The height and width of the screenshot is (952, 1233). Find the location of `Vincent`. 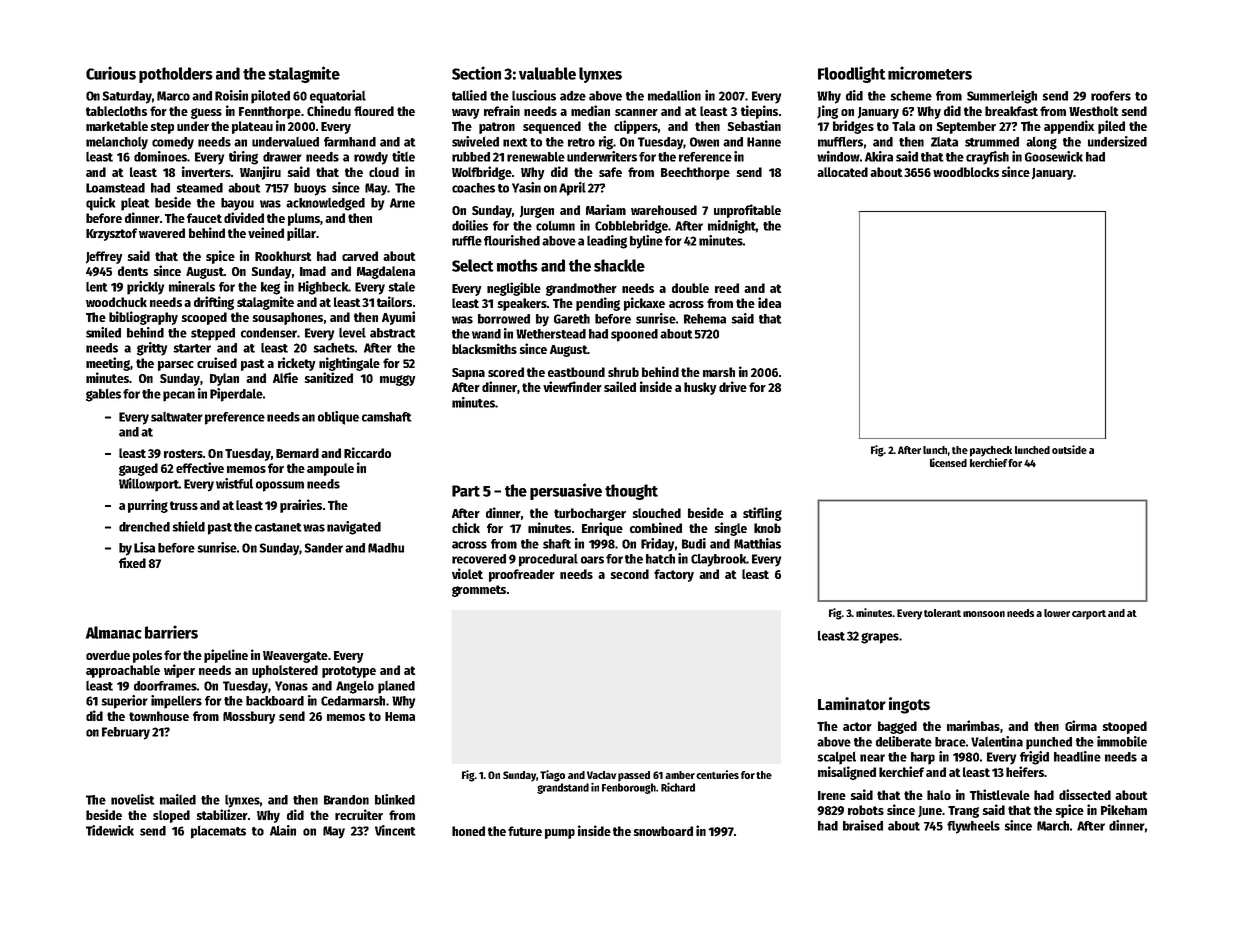

Vincent is located at coordinates (395, 830).
